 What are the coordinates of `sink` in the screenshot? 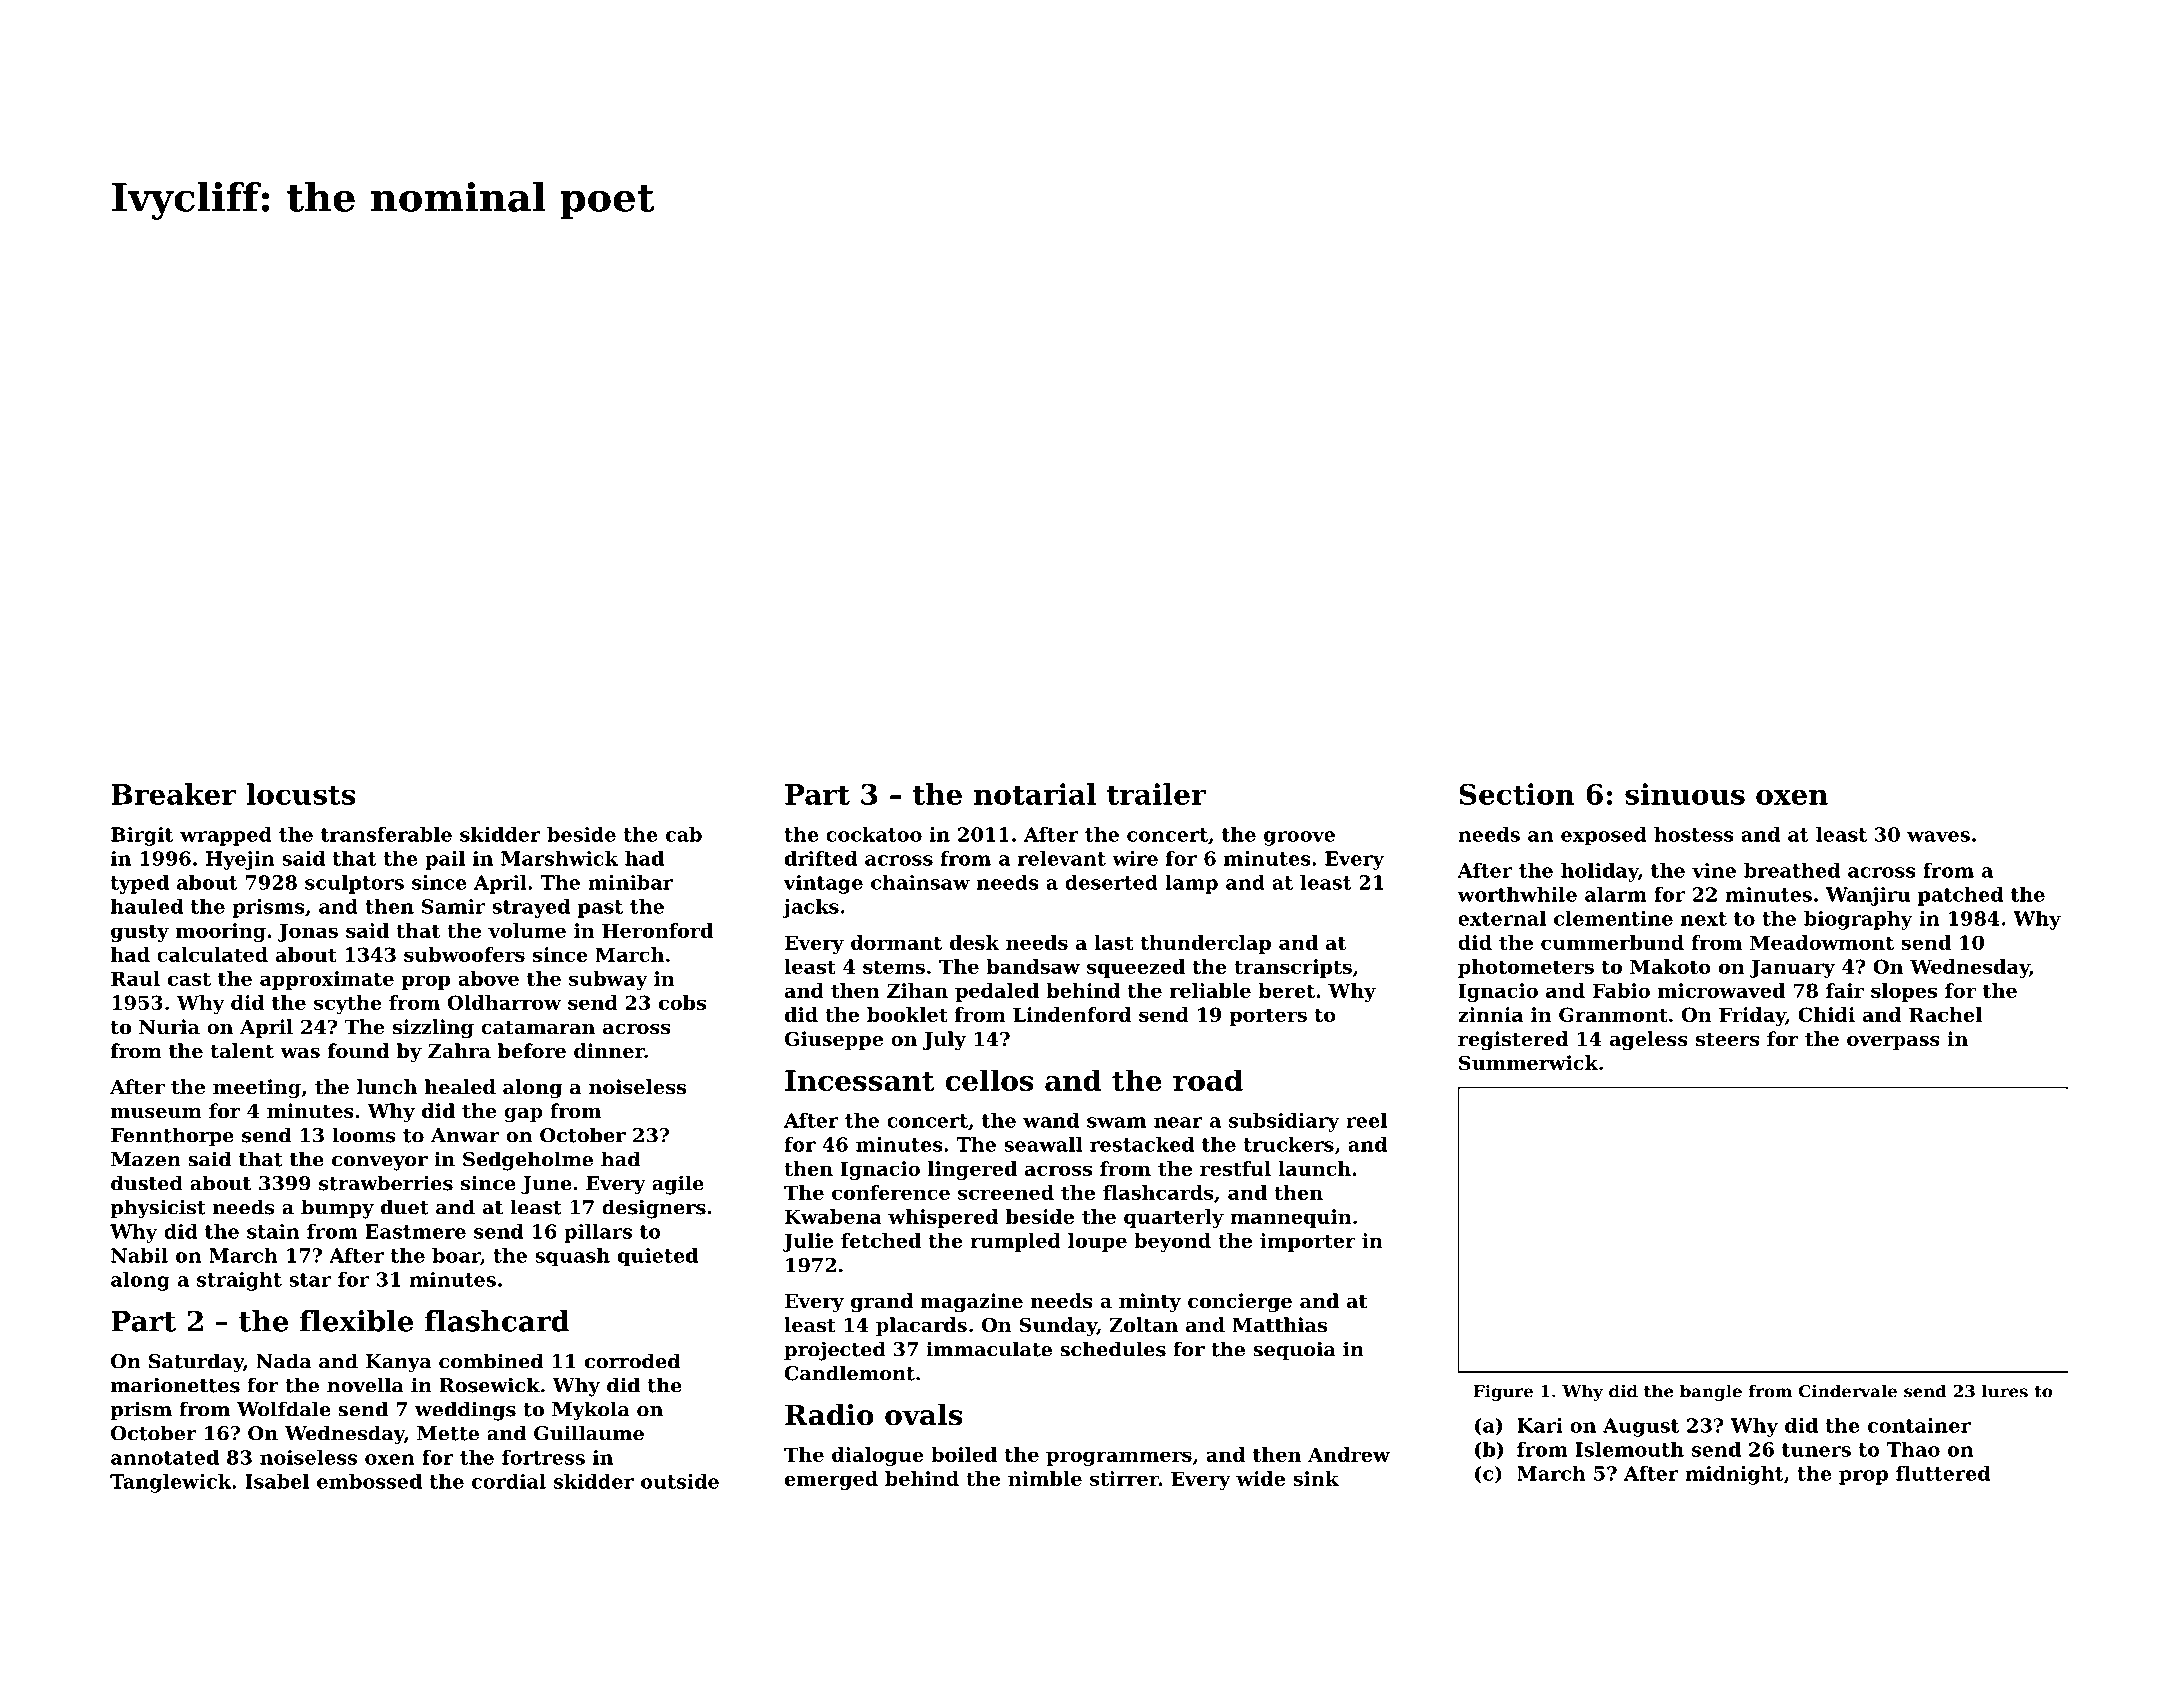 It's located at (1316, 1478).
